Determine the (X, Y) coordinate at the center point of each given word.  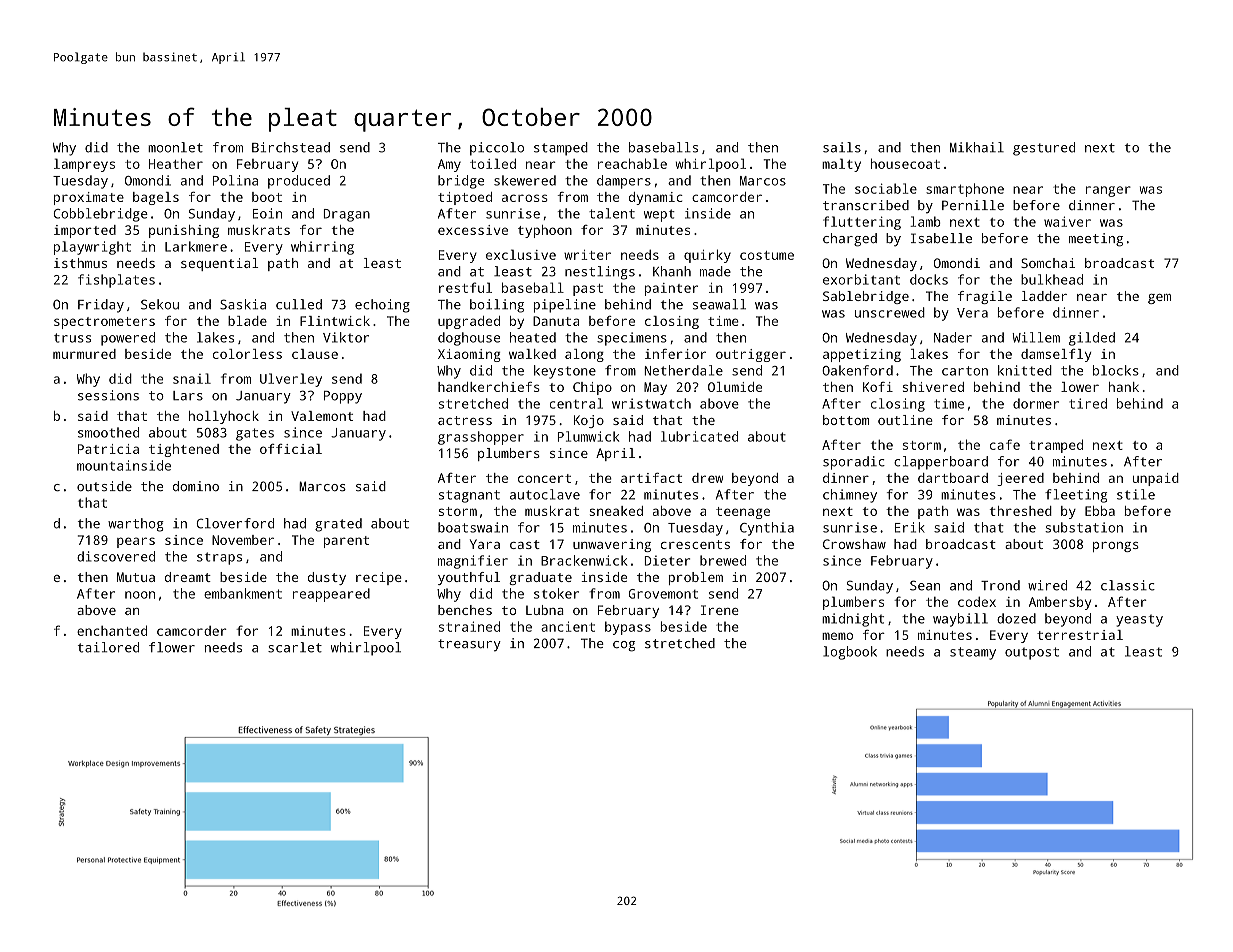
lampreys (84, 165)
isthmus (80, 263)
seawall (719, 304)
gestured (1044, 149)
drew (707, 478)
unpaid (1156, 479)
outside (104, 486)
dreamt (188, 577)
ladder (1044, 296)
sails (842, 147)
